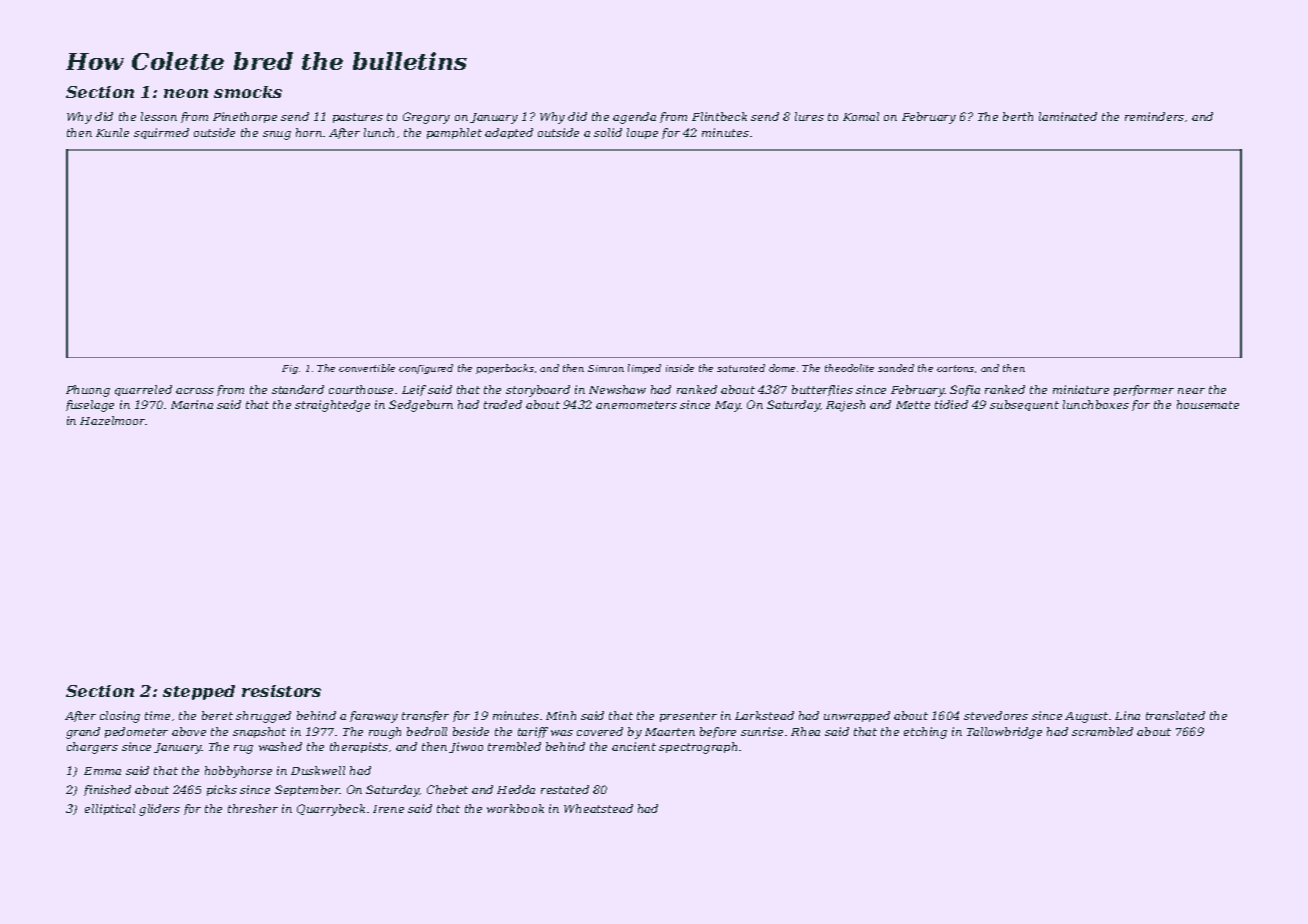 The image size is (1308, 924). I want to click on reminders, so click(1154, 116).
